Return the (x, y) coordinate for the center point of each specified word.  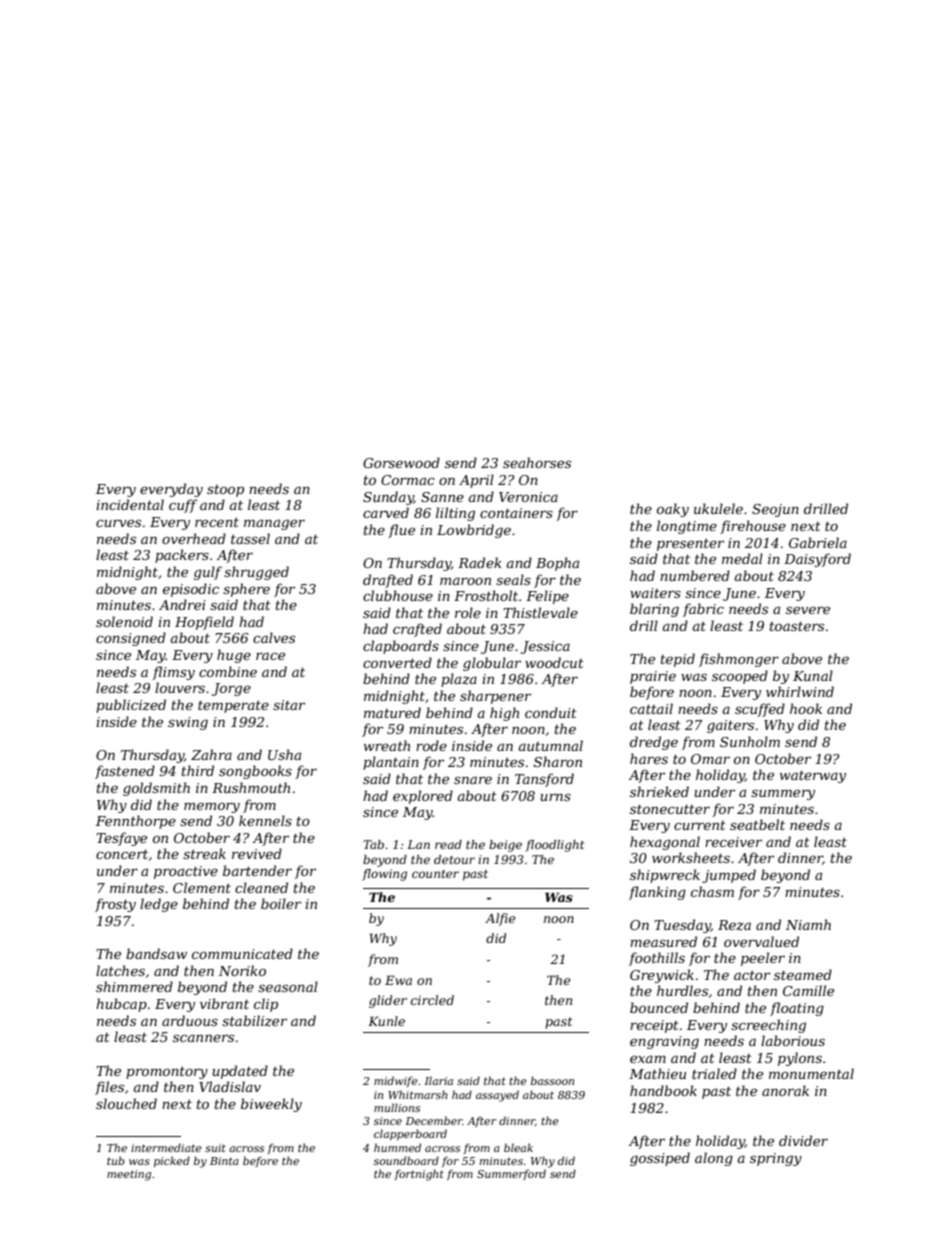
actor (752, 975)
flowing (384, 875)
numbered (695, 575)
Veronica (528, 497)
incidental (130, 504)
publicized (131, 706)
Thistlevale (540, 612)
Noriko (242, 970)
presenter (690, 545)
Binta (224, 1161)
